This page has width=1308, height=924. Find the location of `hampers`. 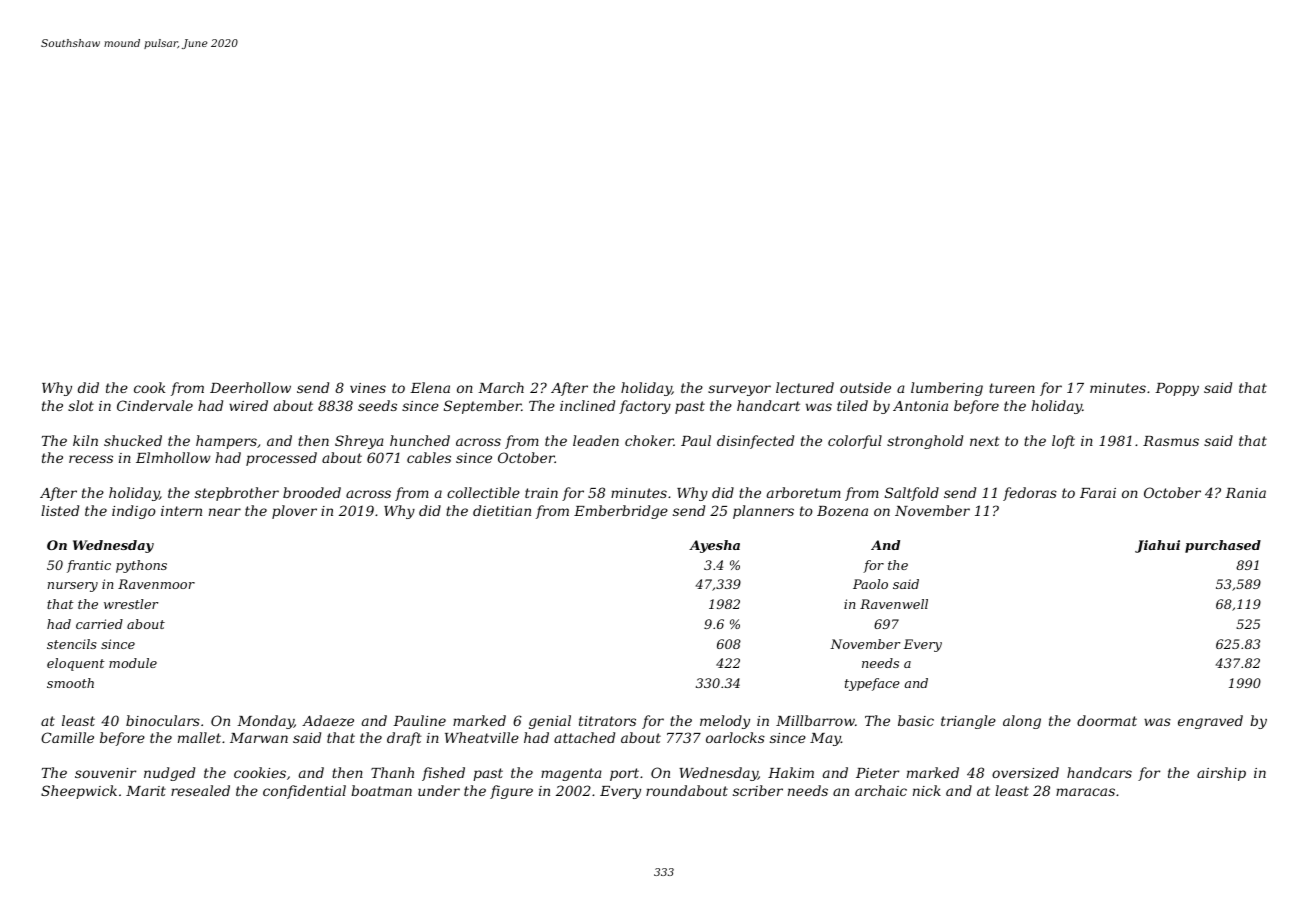

hampers is located at coordinates (226, 442).
